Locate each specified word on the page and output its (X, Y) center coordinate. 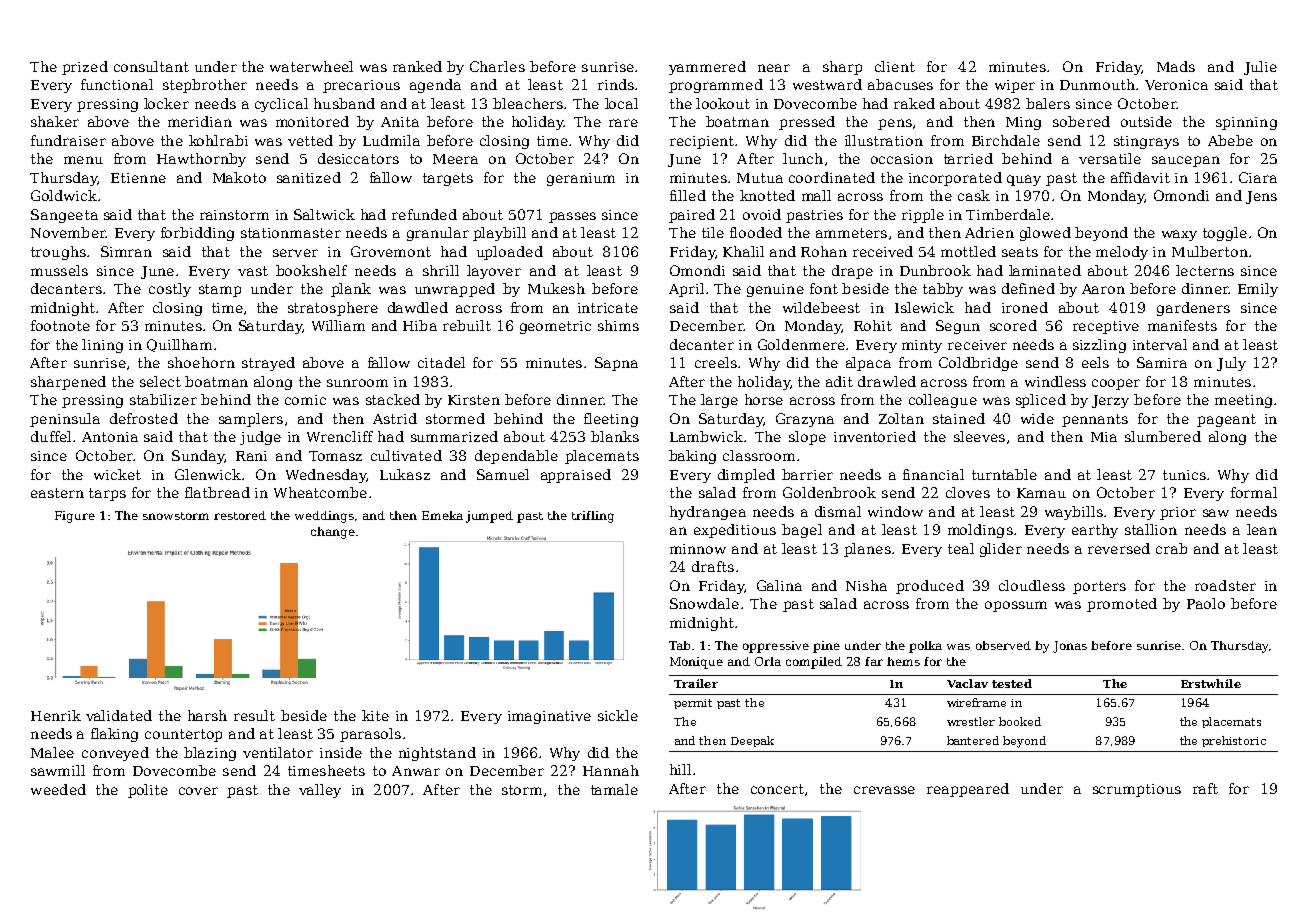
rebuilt (467, 325)
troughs (58, 253)
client (895, 66)
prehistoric (1234, 741)
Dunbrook (935, 270)
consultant (151, 66)
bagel (802, 531)
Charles (497, 66)
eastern (57, 493)
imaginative (549, 717)
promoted (1122, 605)
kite (375, 715)
